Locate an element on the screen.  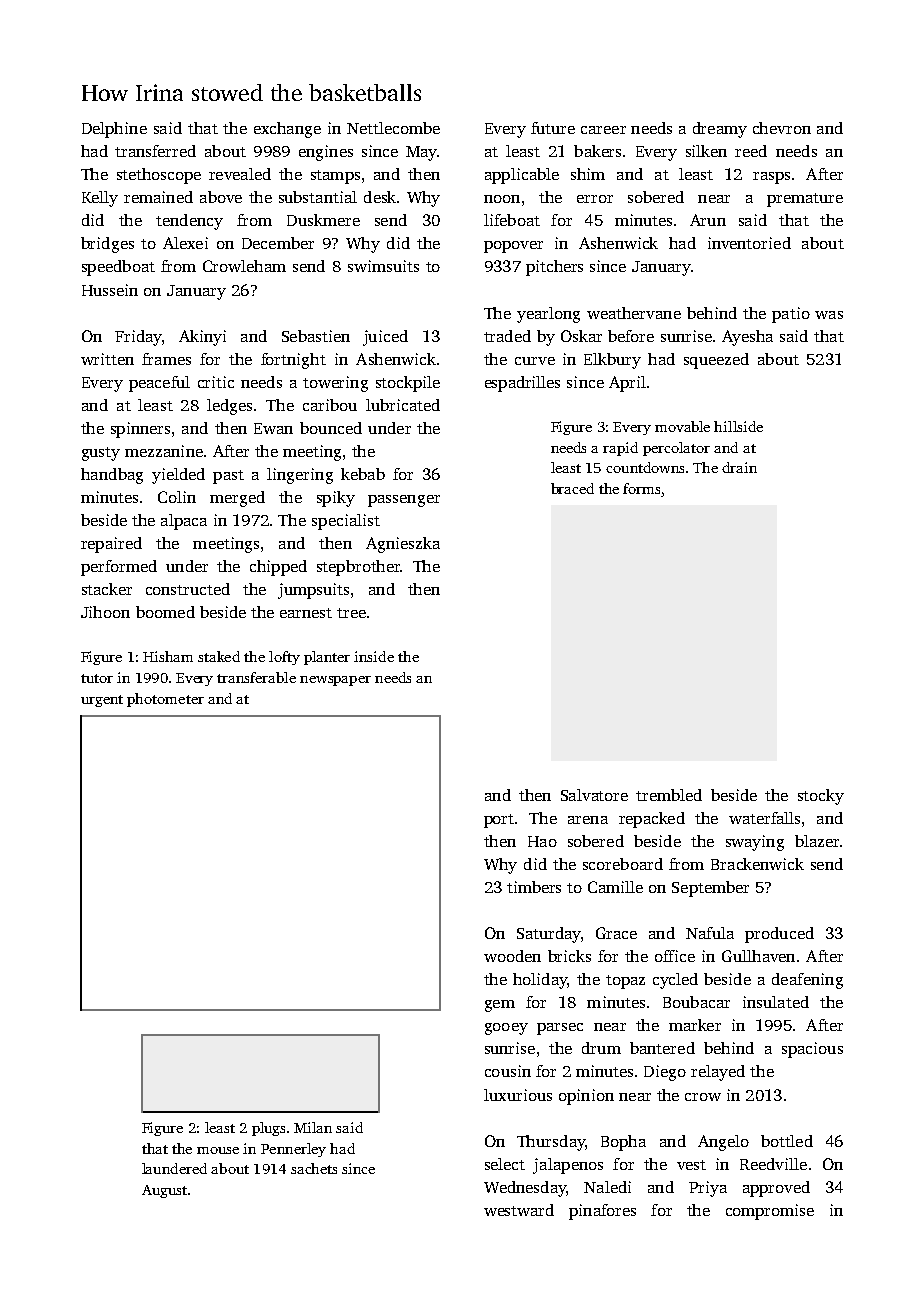
August is located at coordinates (164, 1191).
